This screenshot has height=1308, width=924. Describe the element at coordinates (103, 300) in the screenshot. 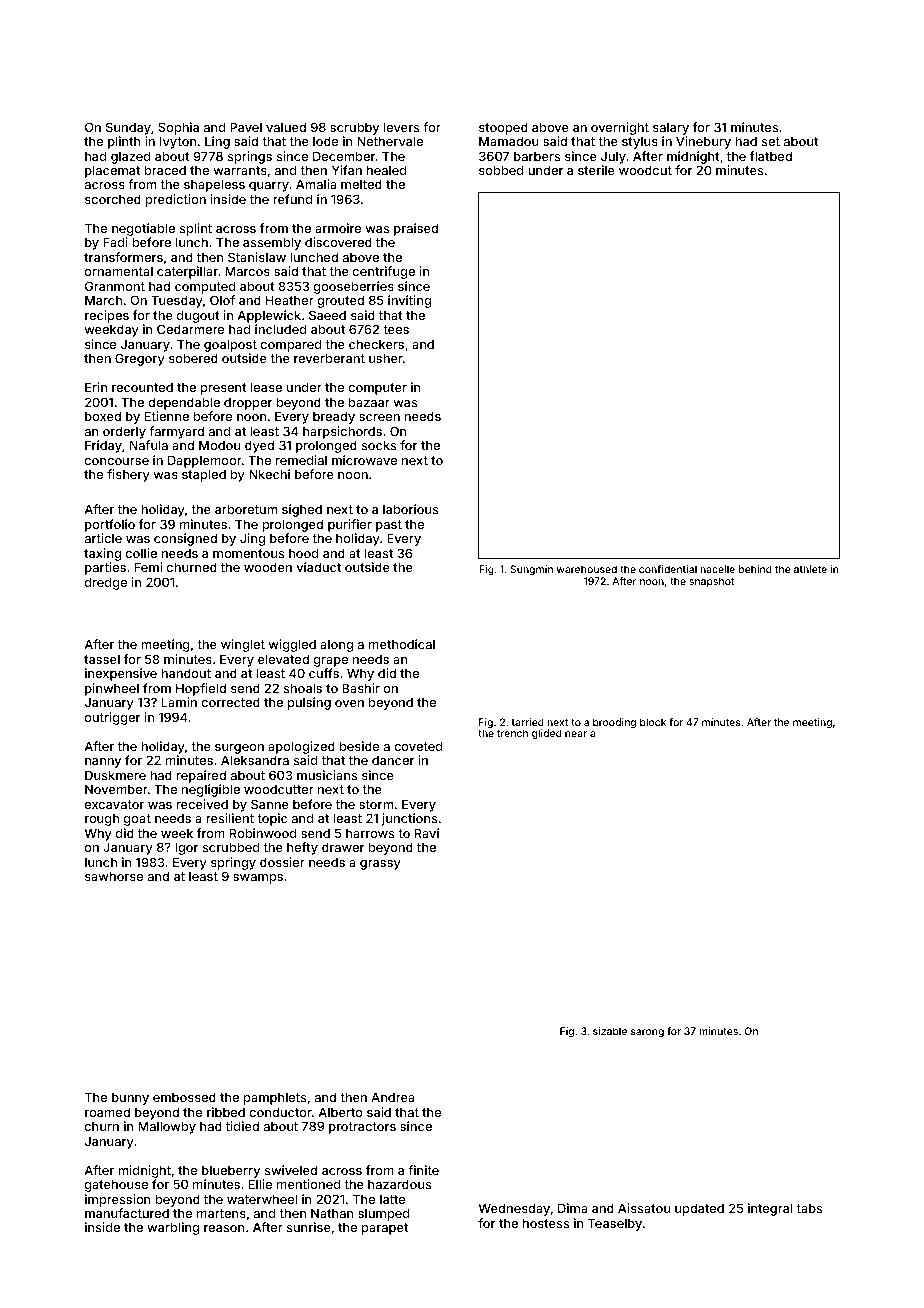

I see `March` at that location.
